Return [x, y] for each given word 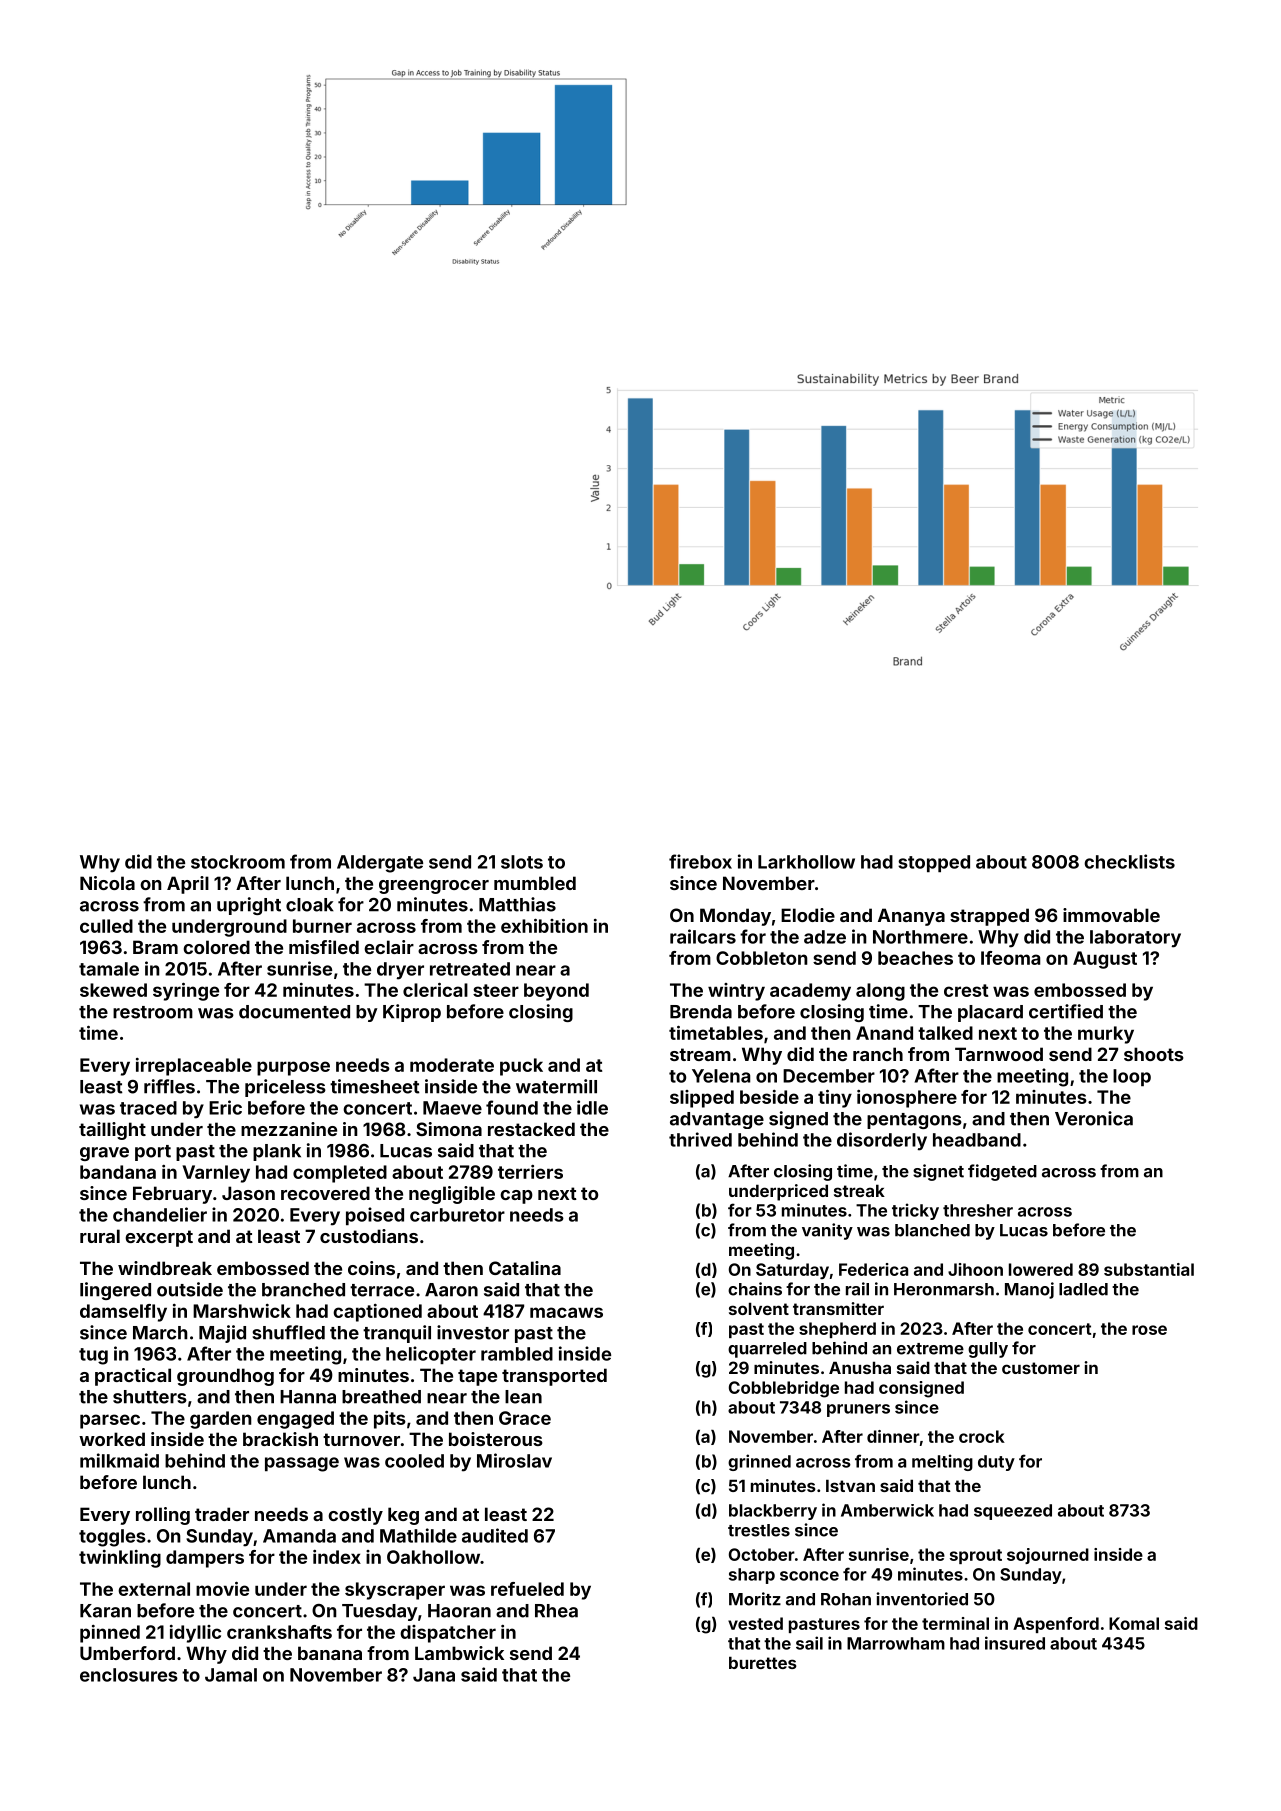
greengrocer [434, 887]
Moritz [755, 1599]
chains [755, 1289]
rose [1149, 1330]
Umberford [127, 1653]
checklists [1129, 861]
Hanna [308, 1397]
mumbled [535, 883]
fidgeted [1002, 1172]
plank [277, 1152]
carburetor [457, 1215]
